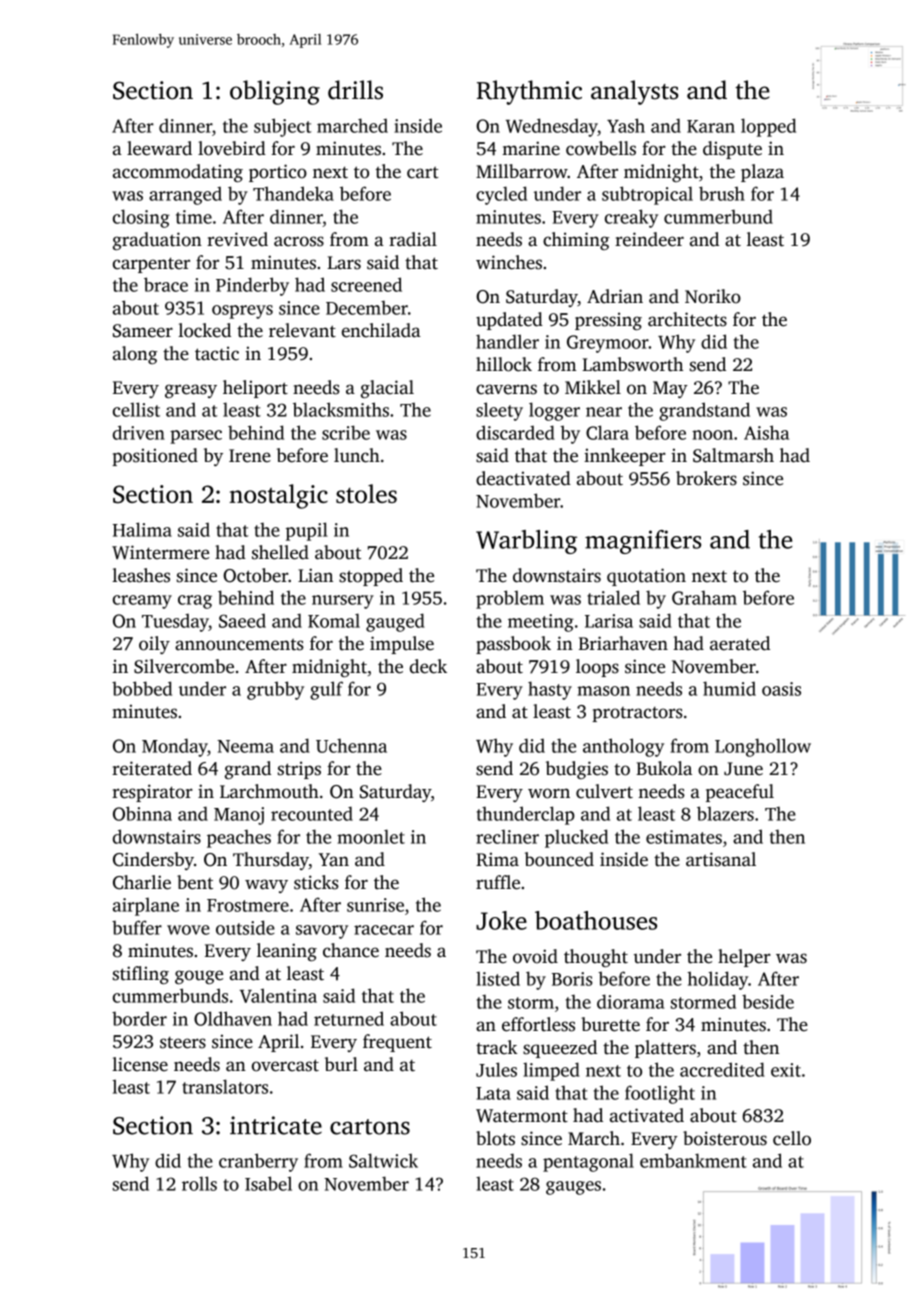 The image size is (924, 1308). I want to click on bobbed, so click(142, 688).
